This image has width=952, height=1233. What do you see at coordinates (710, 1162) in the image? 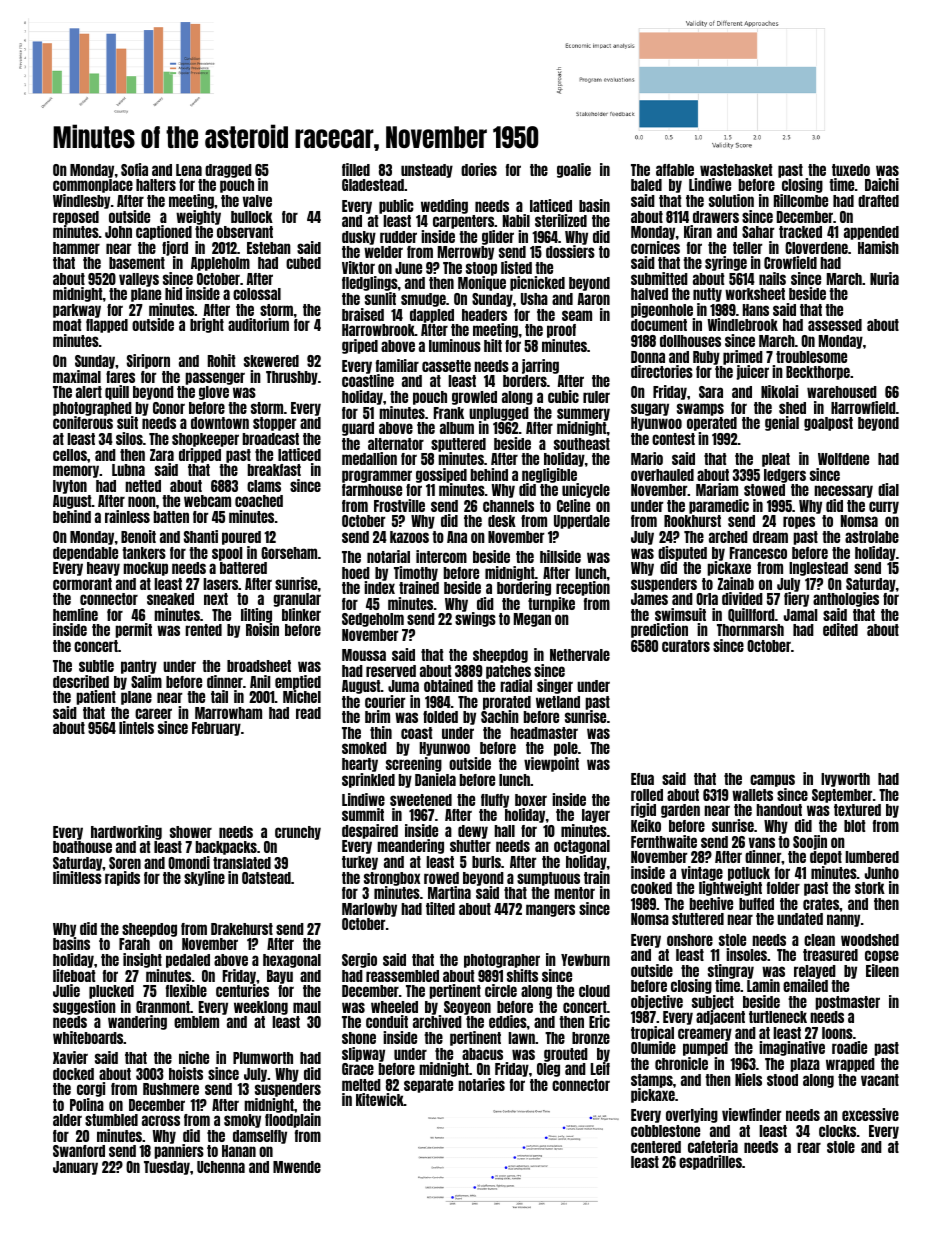
I see `espadrilles` at bounding box center [710, 1162].
